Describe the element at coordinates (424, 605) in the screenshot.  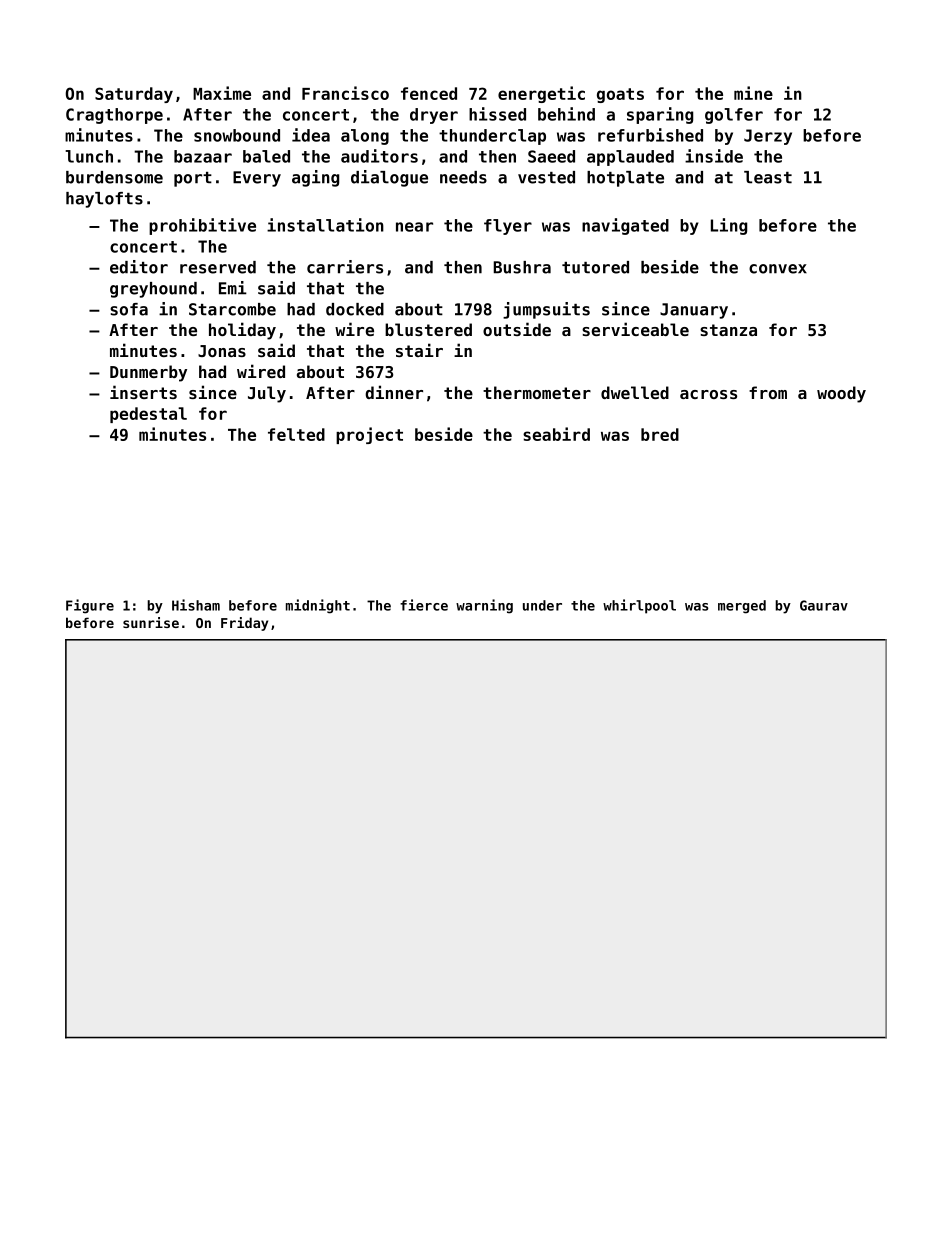
I see `fierce` at that location.
